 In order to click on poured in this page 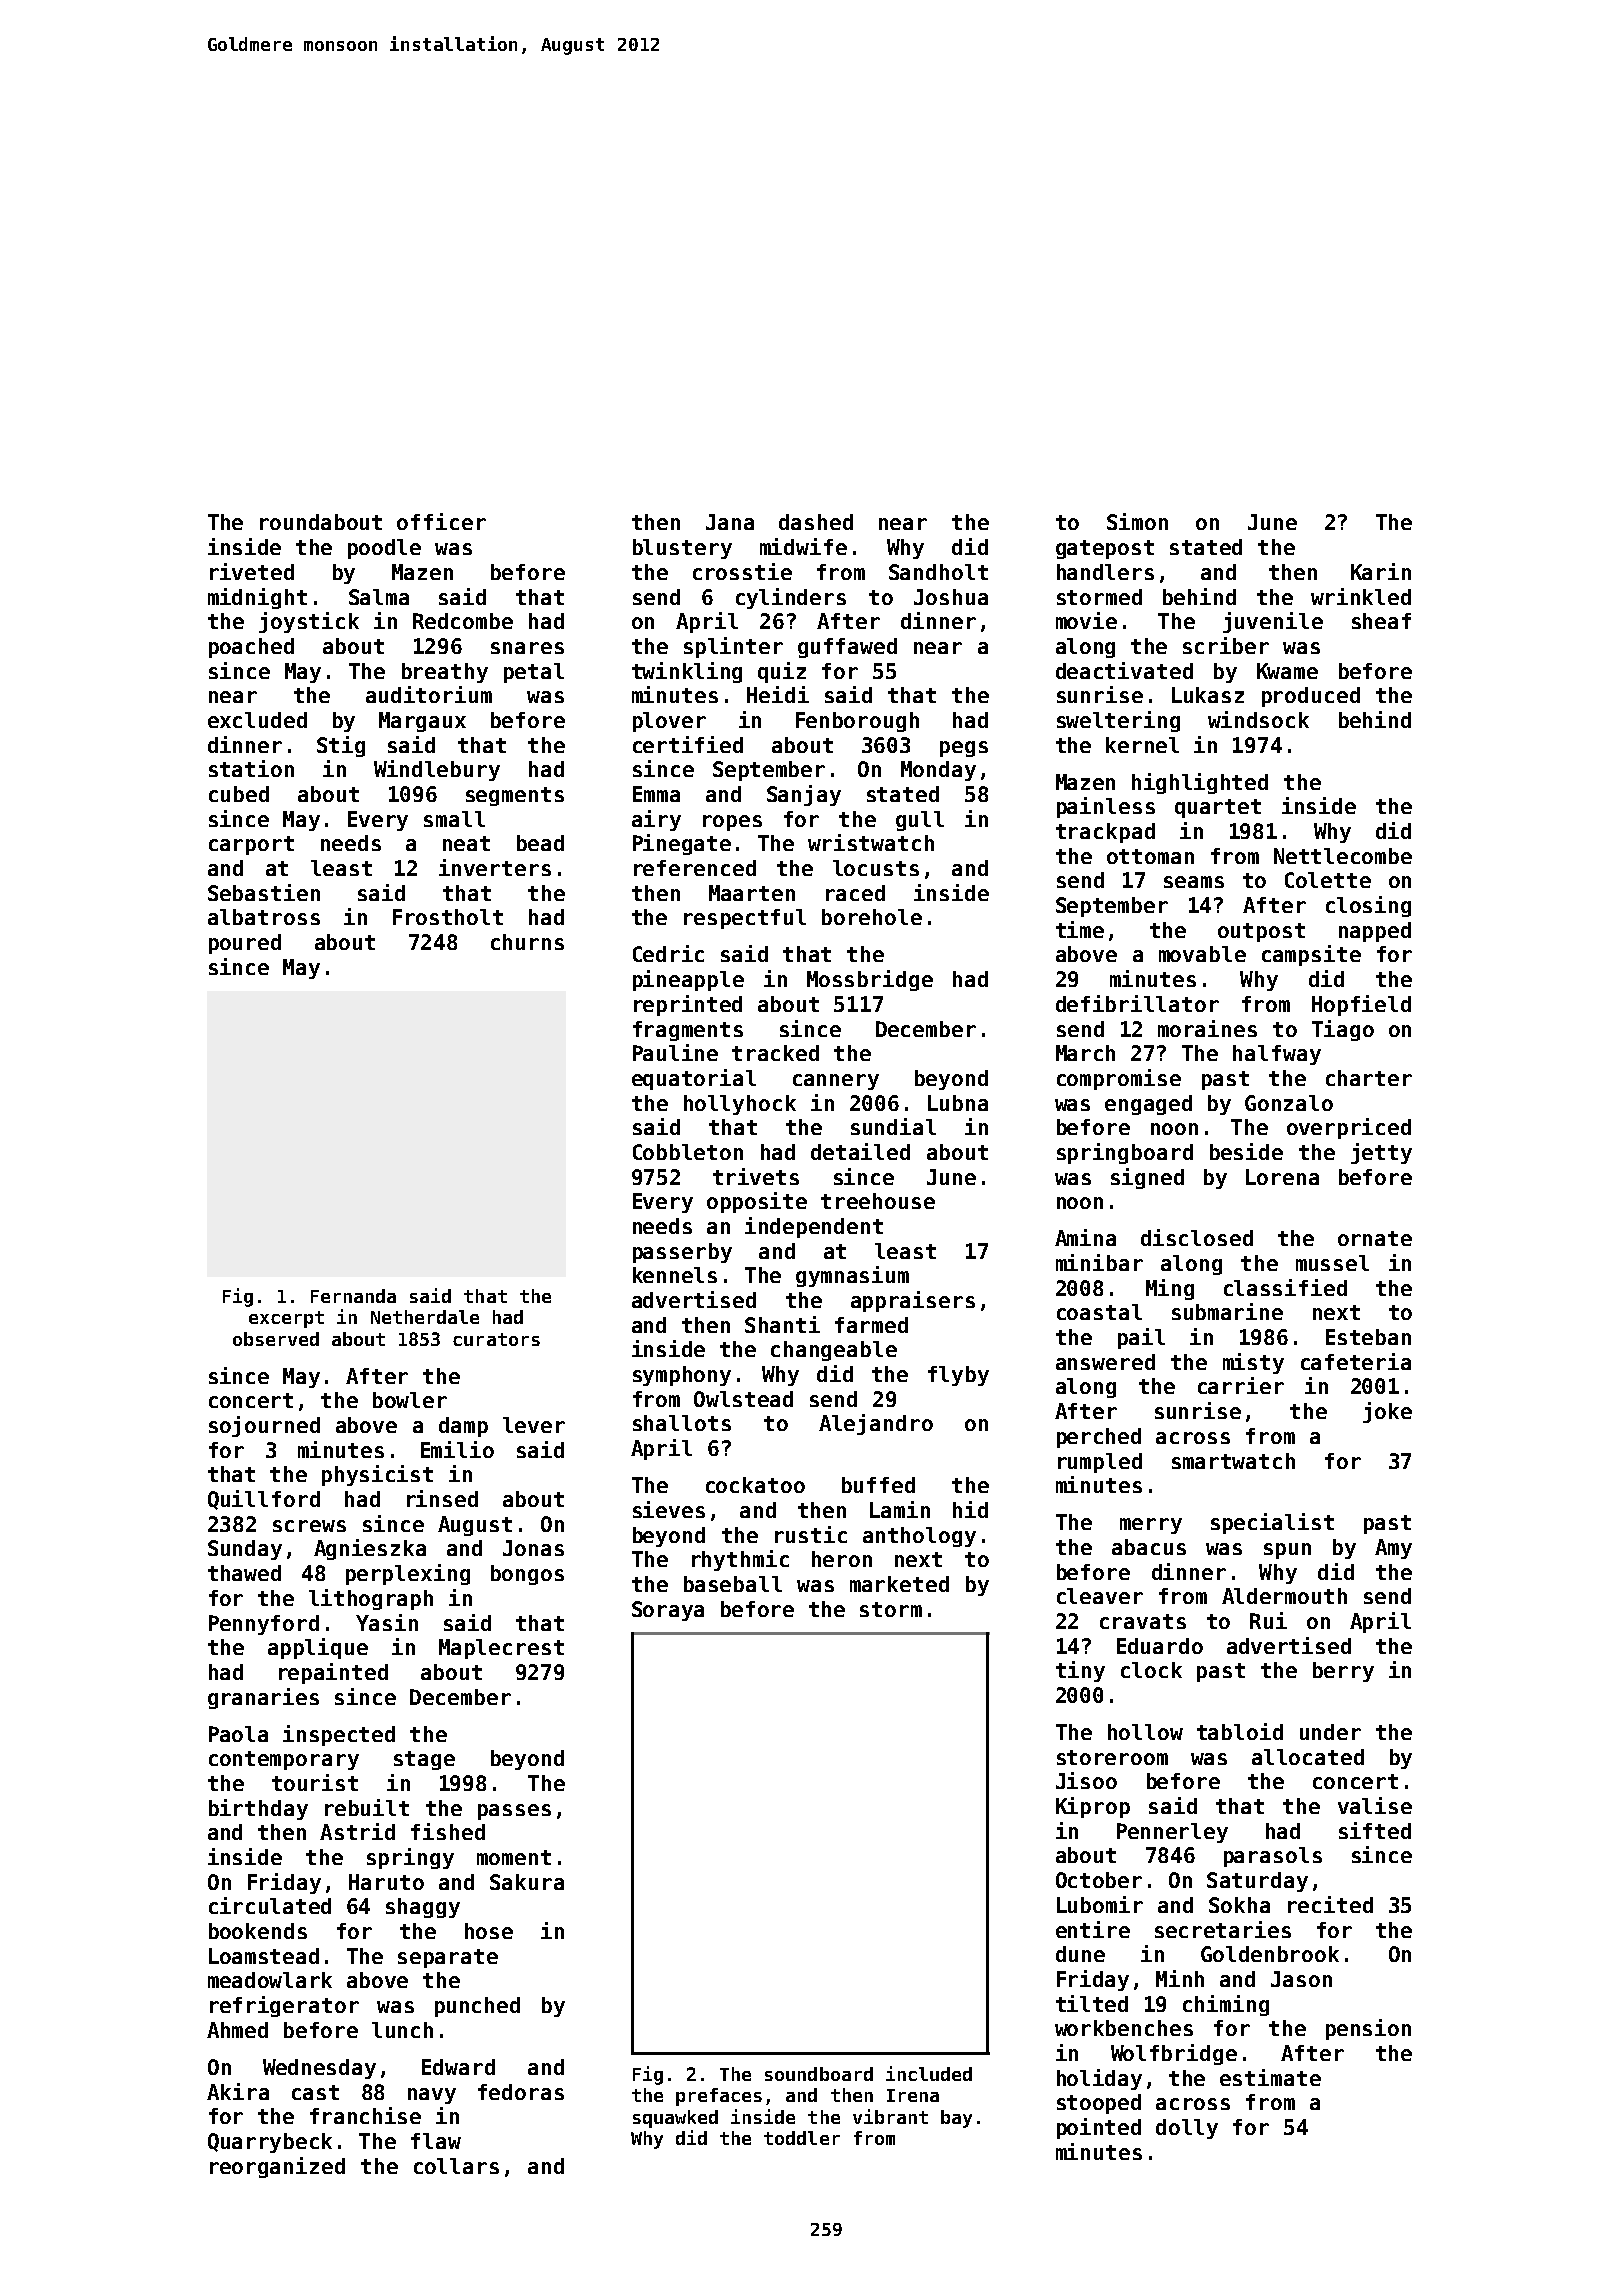, I will do `click(245, 944)`.
